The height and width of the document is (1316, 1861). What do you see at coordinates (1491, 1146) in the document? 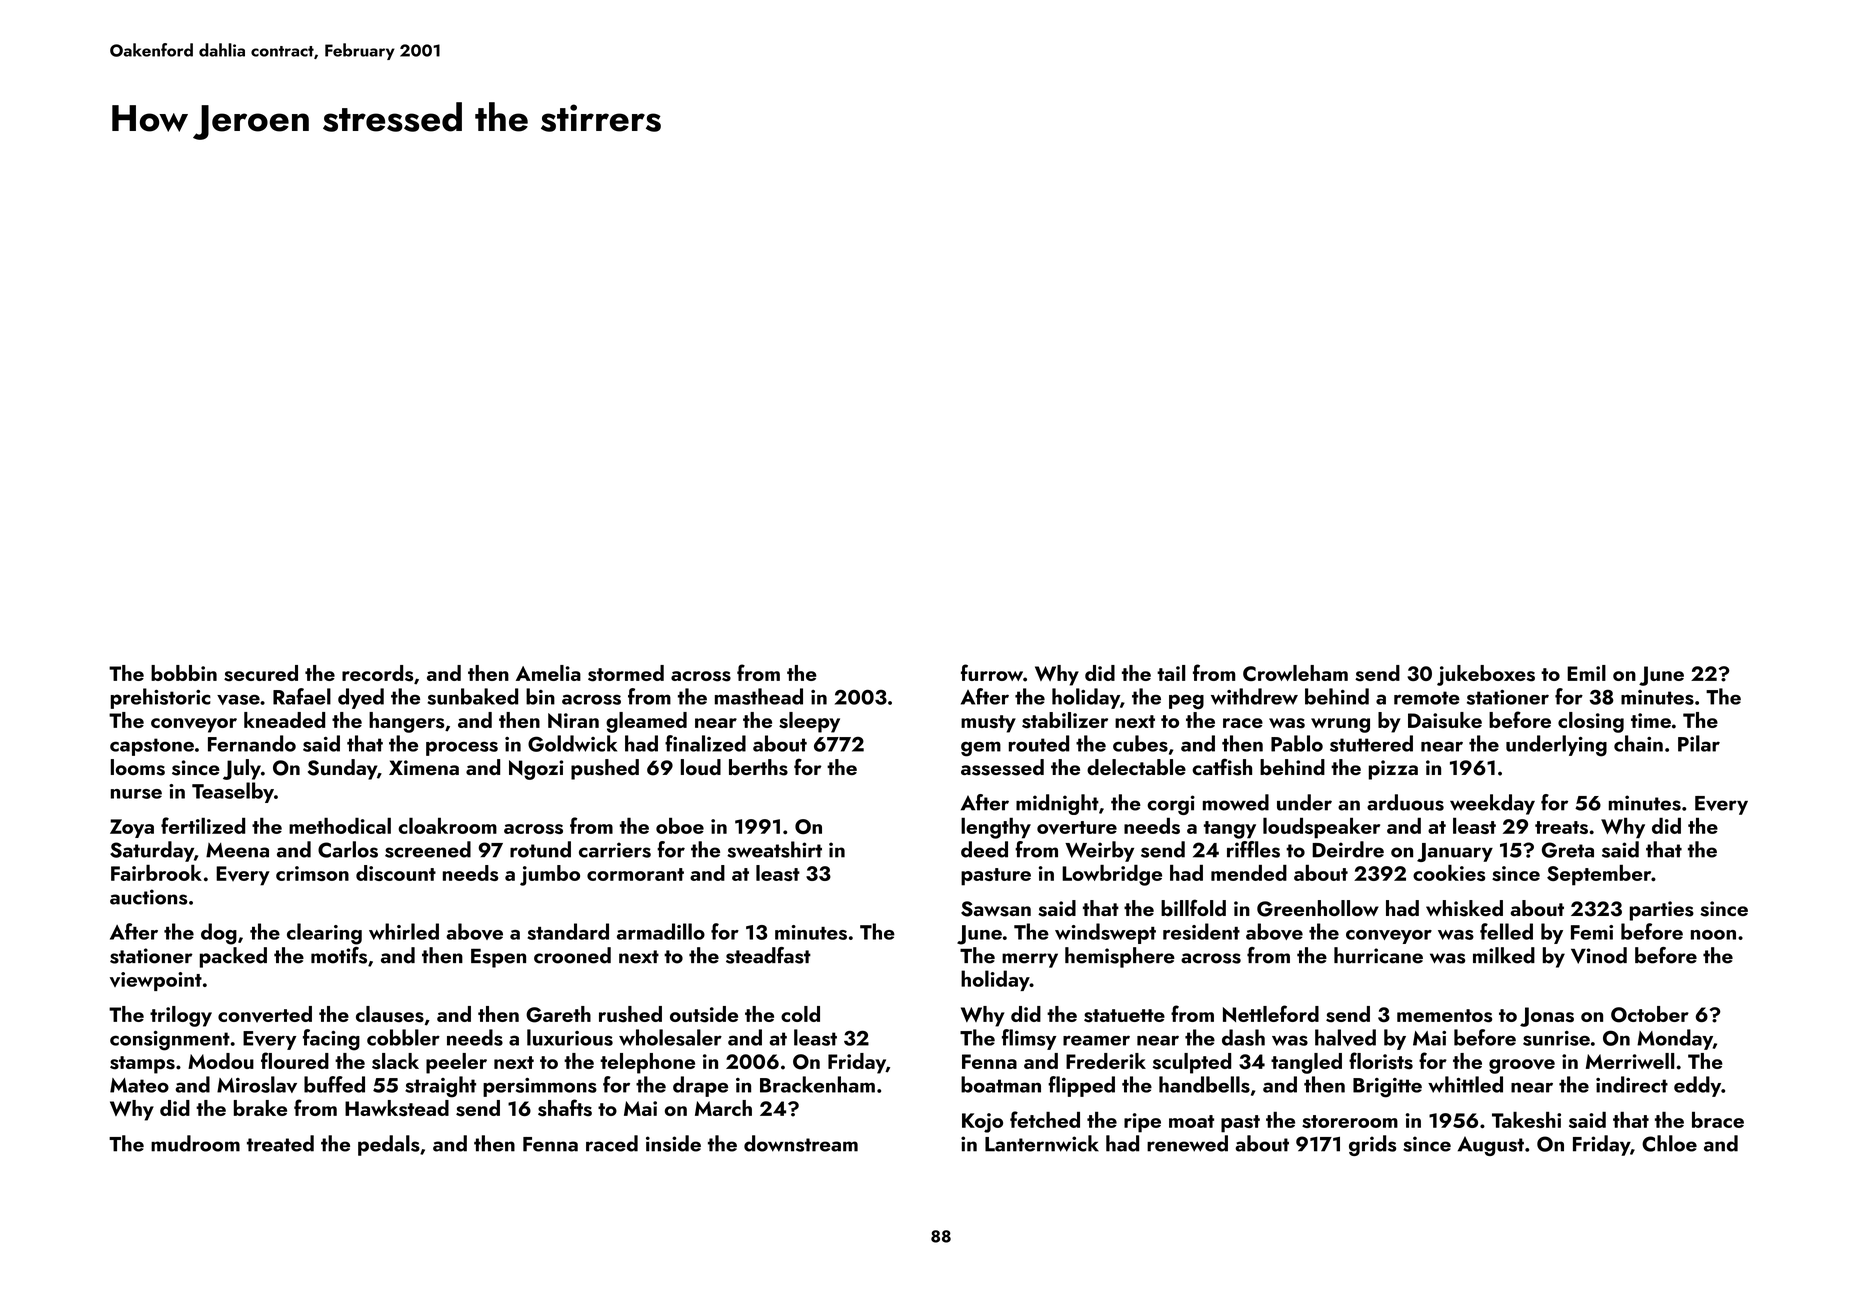
I see `August` at bounding box center [1491, 1146].
